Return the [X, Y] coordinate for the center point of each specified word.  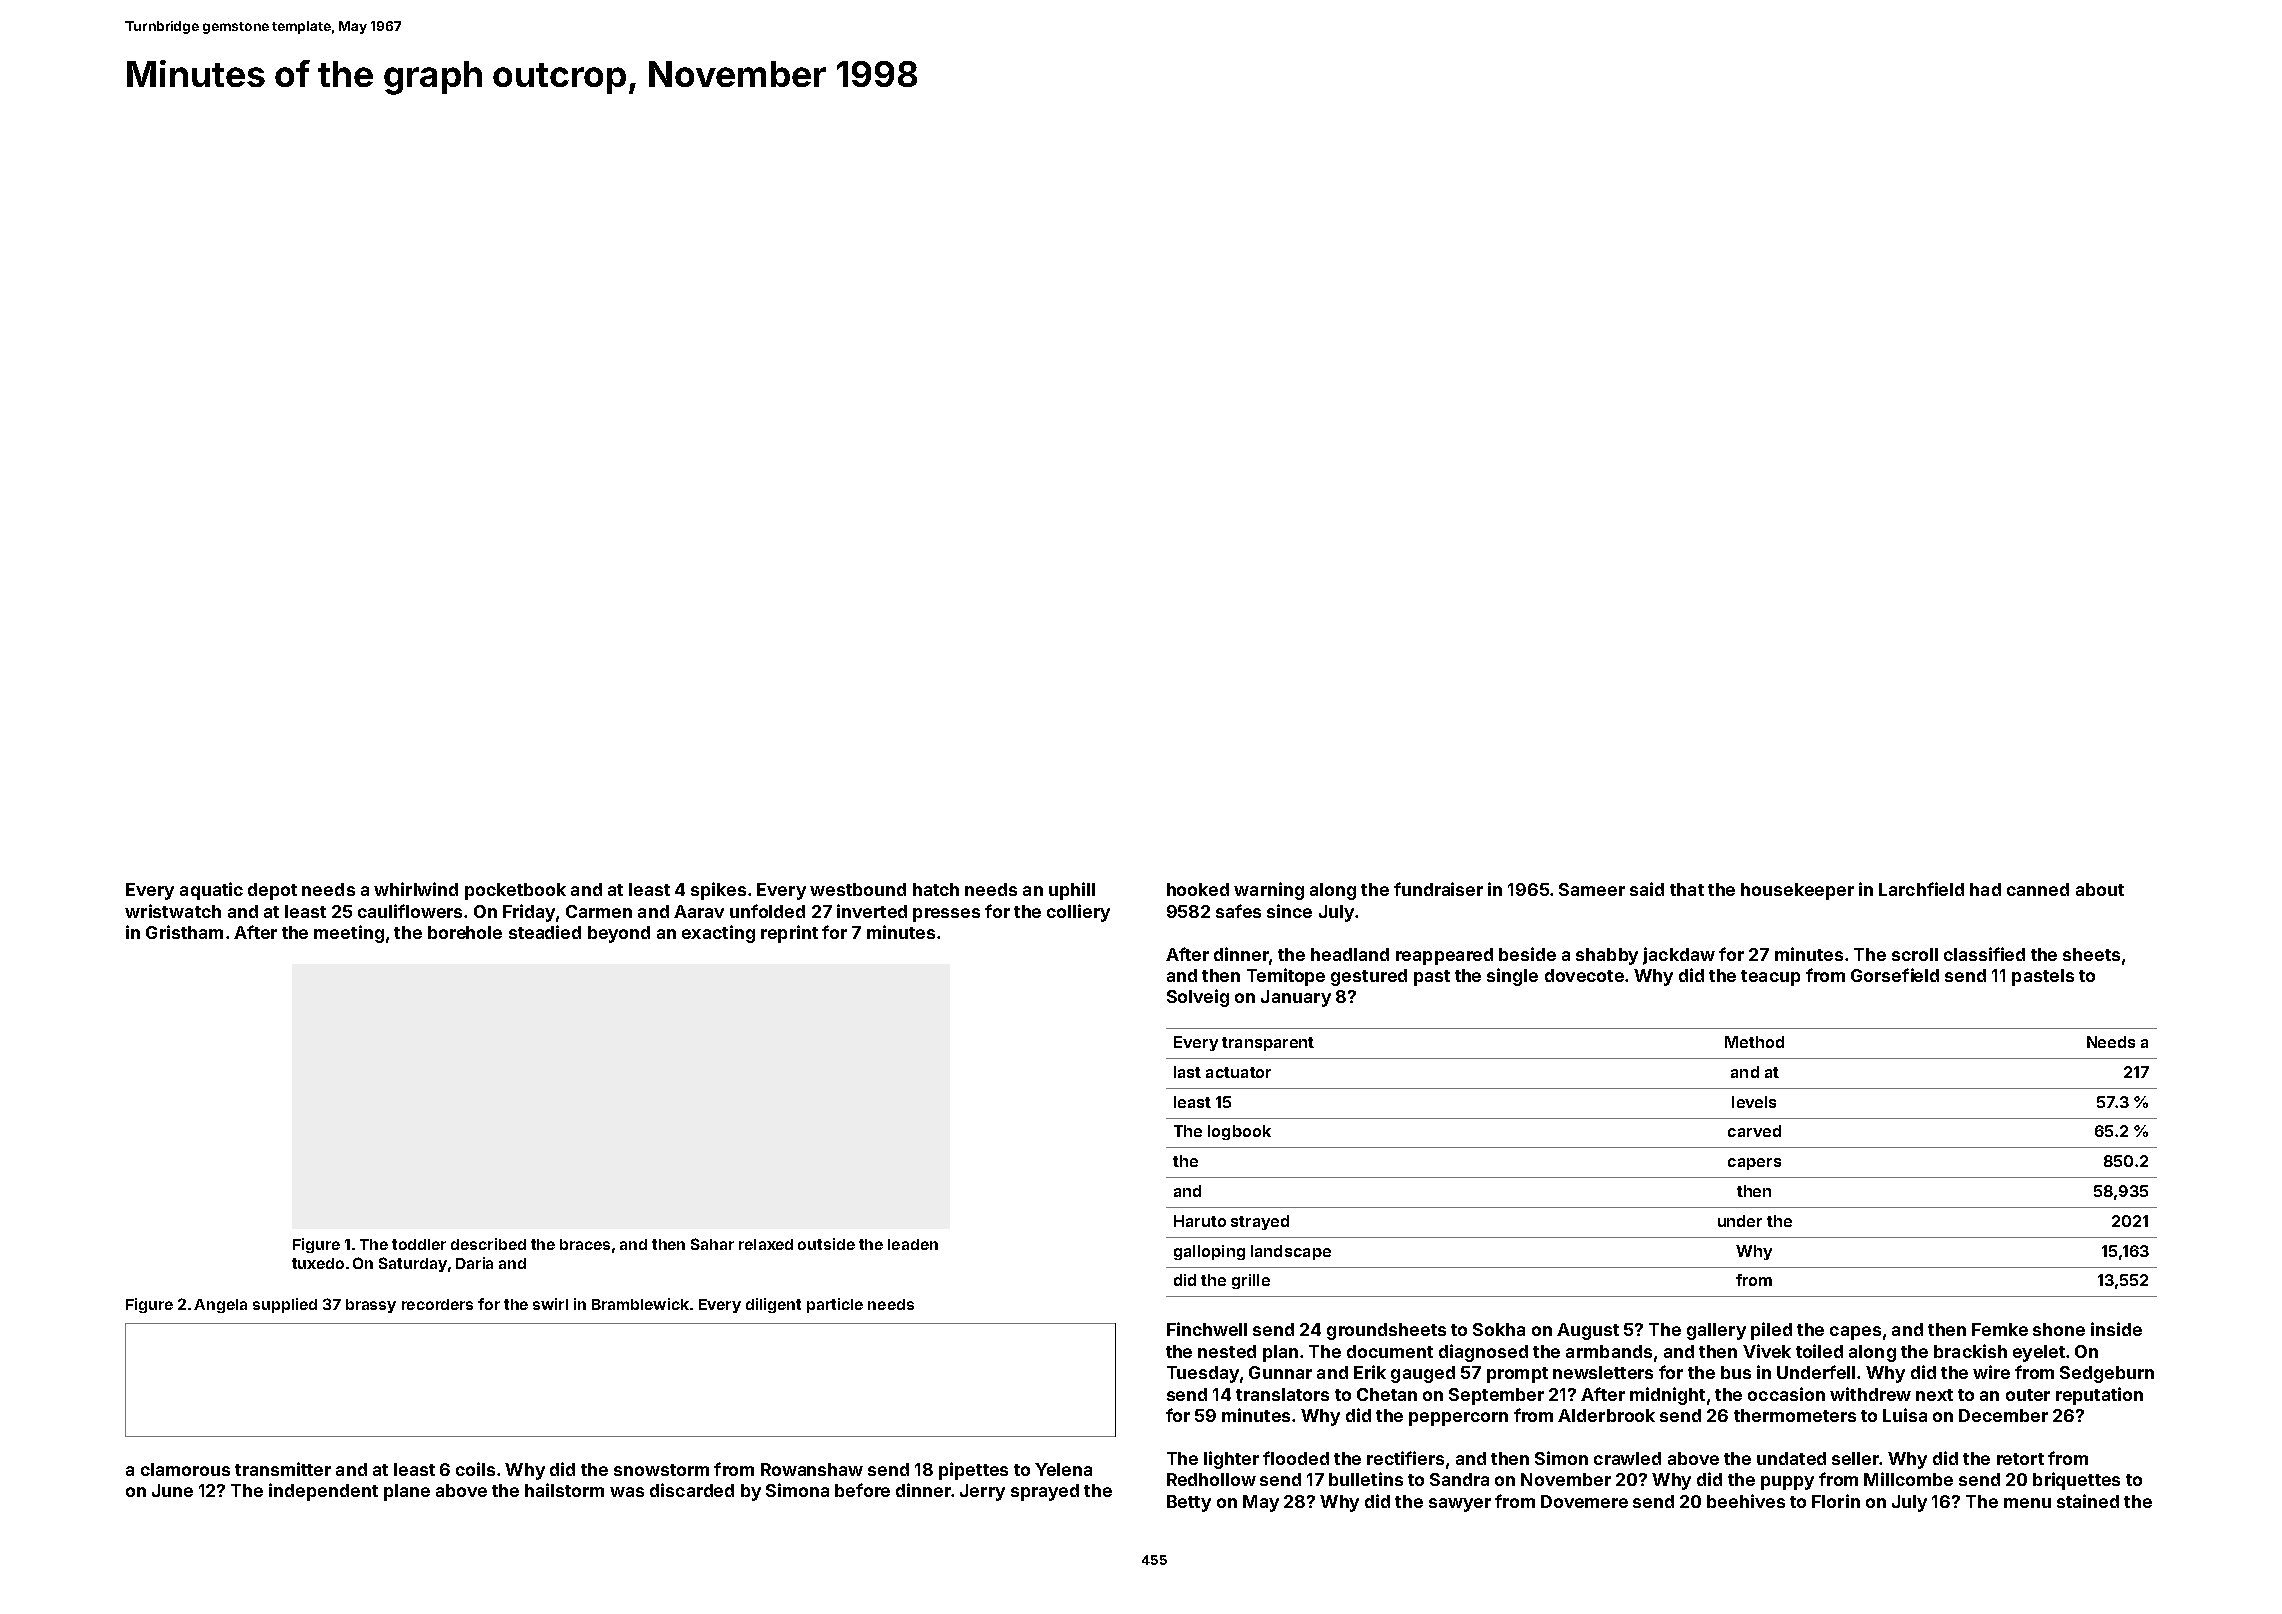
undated [1791, 1458]
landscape [1291, 1252]
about [2100, 889]
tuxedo [318, 1263]
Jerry [982, 1492]
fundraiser [1438, 889]
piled [1771, 1331]
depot [272, 891]
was [627, 1492]
